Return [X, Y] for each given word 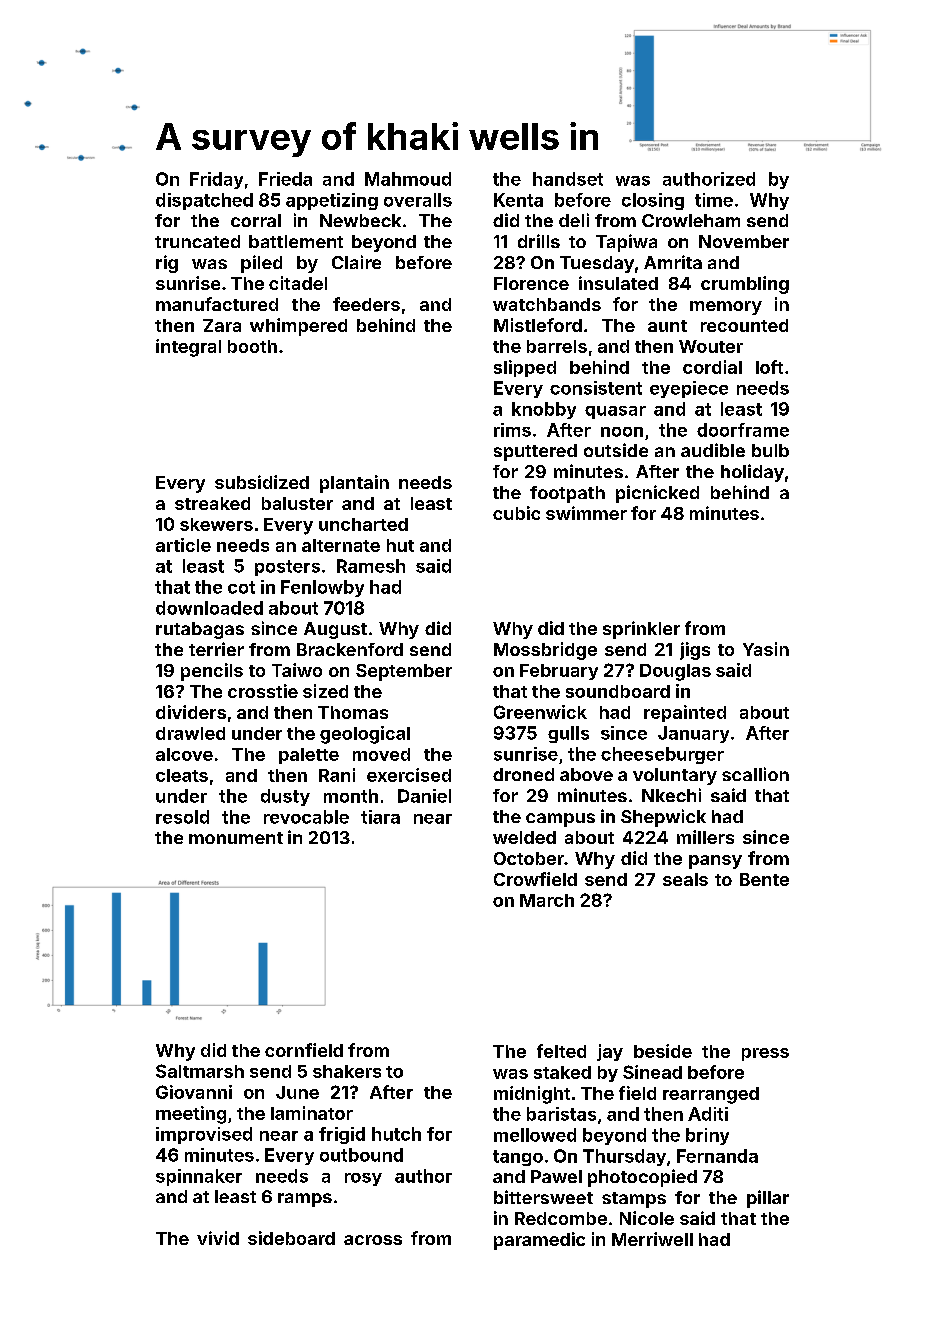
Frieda [285, 179]
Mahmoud [408, 179]
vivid [218, 1238]
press [765, 1054]
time [714, 200]
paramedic [539, 1241]
